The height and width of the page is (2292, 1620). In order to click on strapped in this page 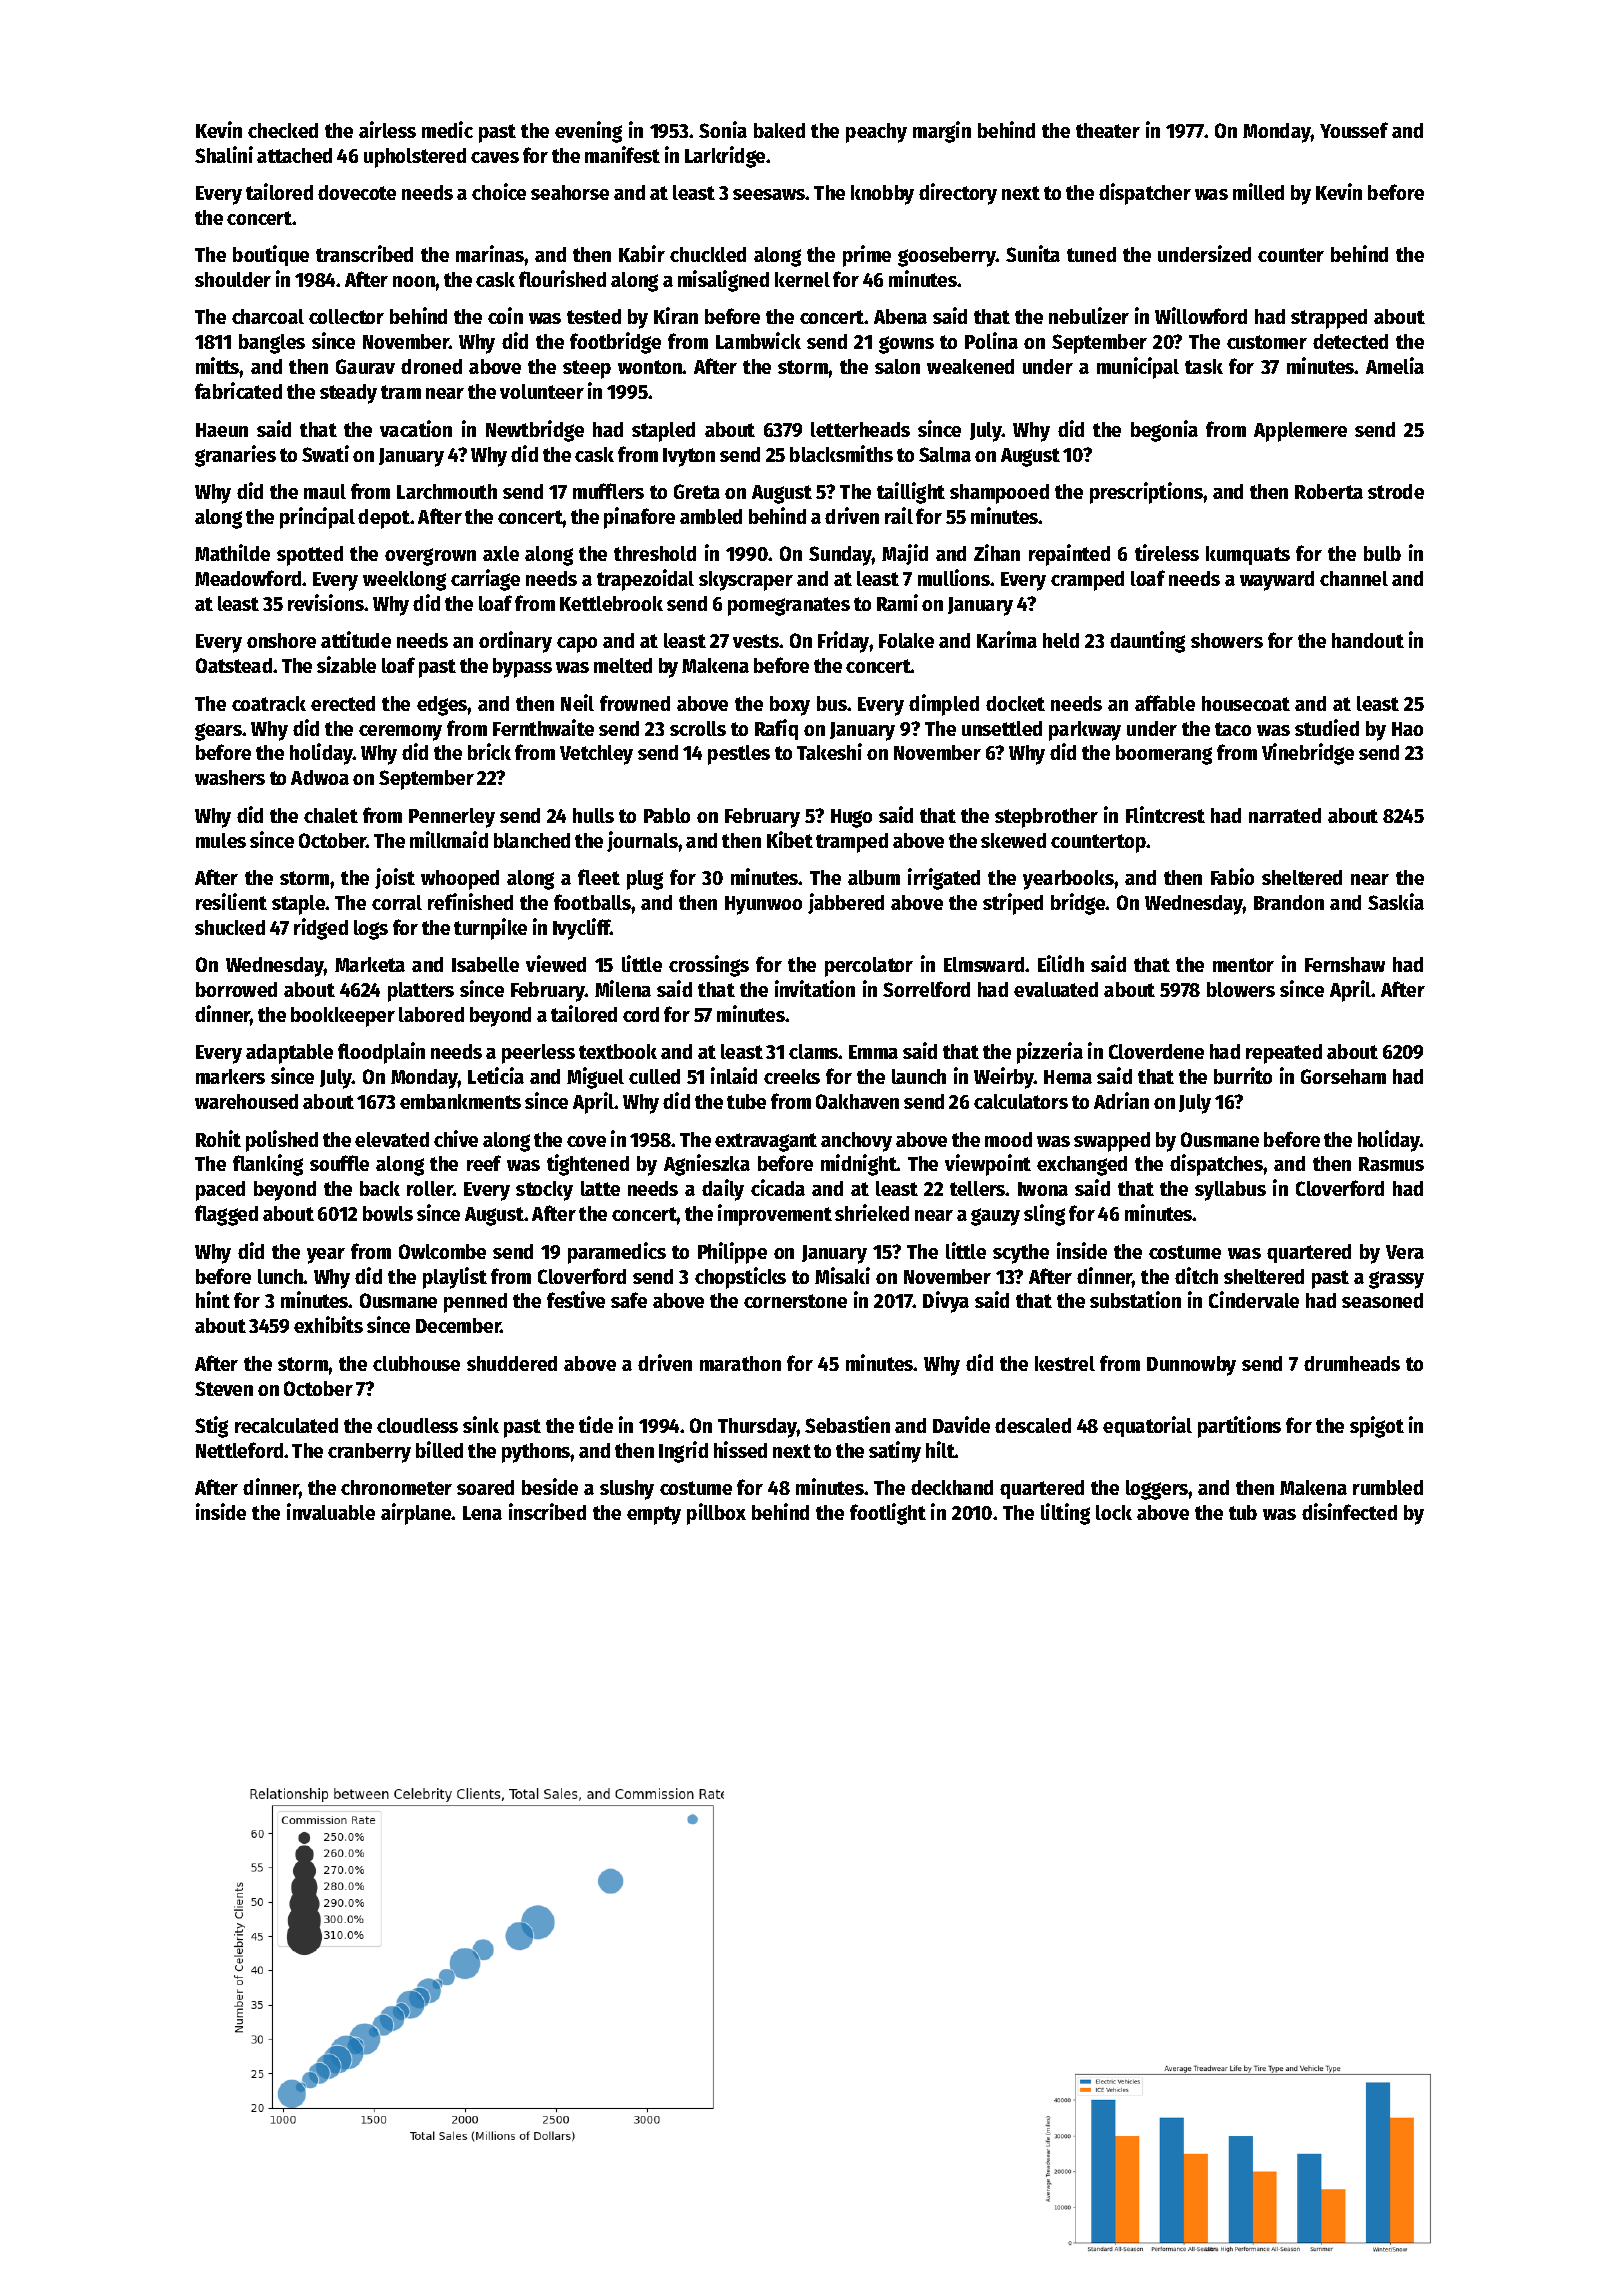, I will do `click(1329, 319)`.
